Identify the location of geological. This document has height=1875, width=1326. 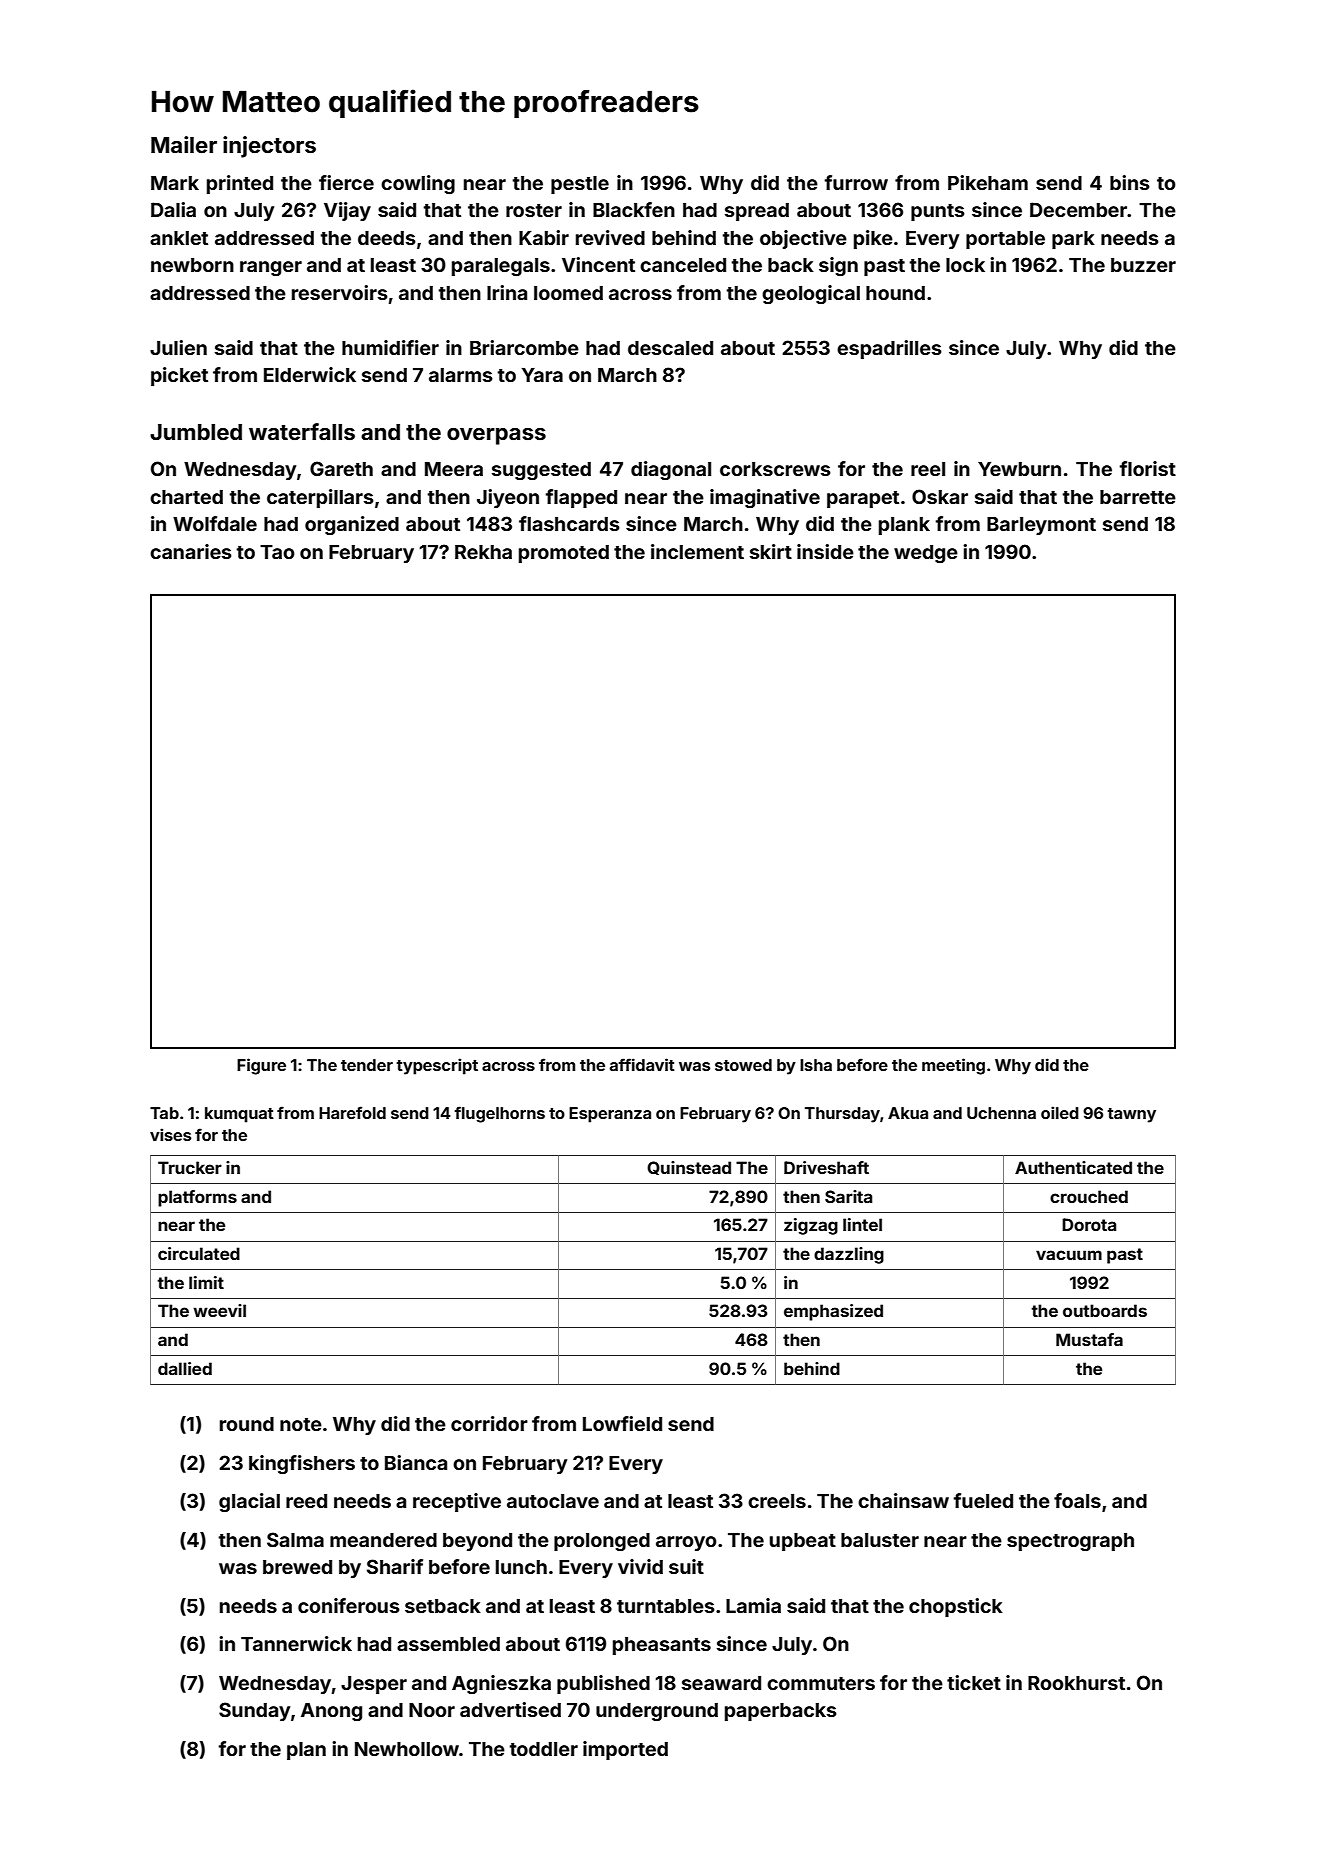
(811, 294).
